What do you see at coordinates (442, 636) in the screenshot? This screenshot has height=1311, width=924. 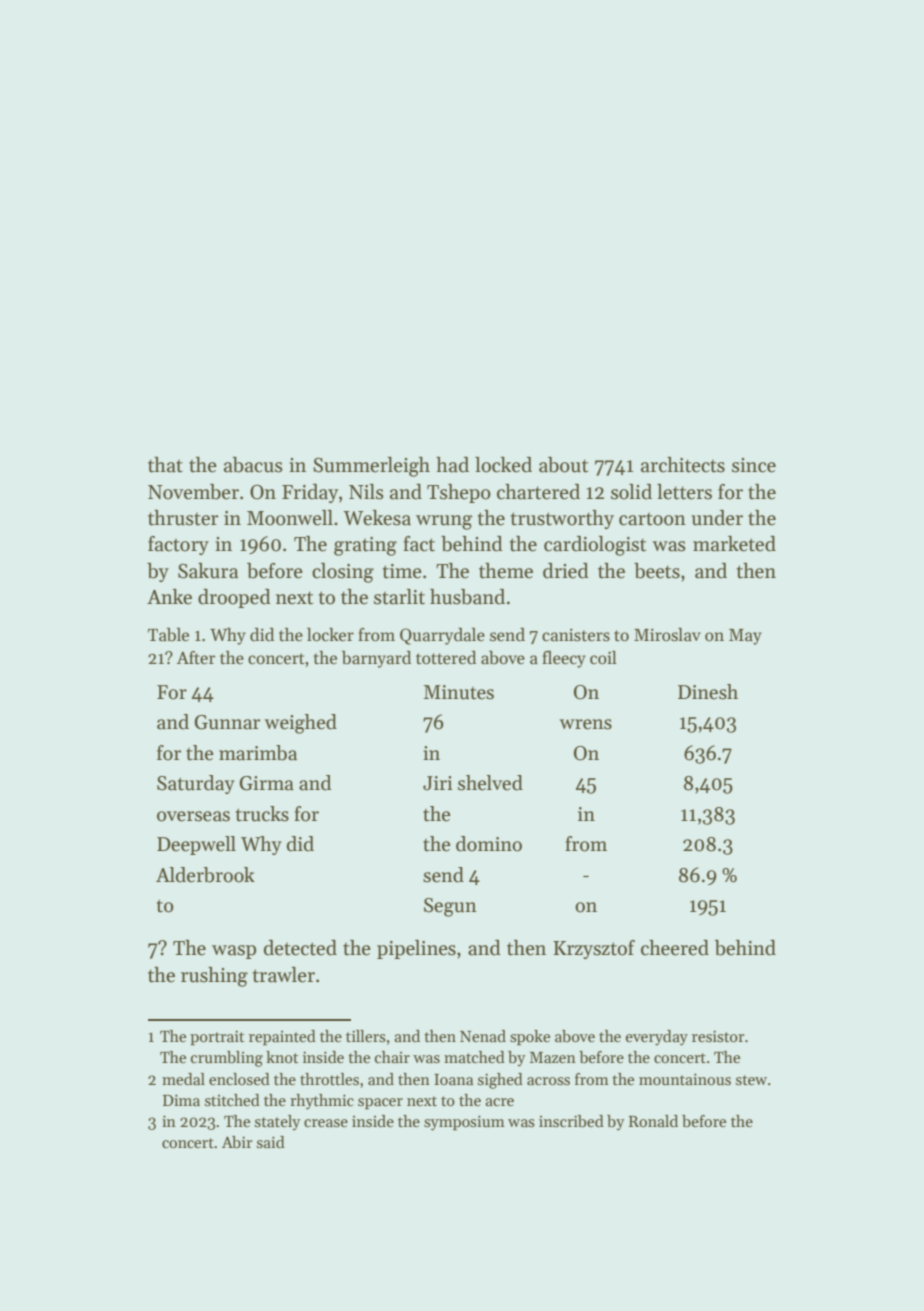 I see `Quarrydale` at bounding box center [442, 636].
